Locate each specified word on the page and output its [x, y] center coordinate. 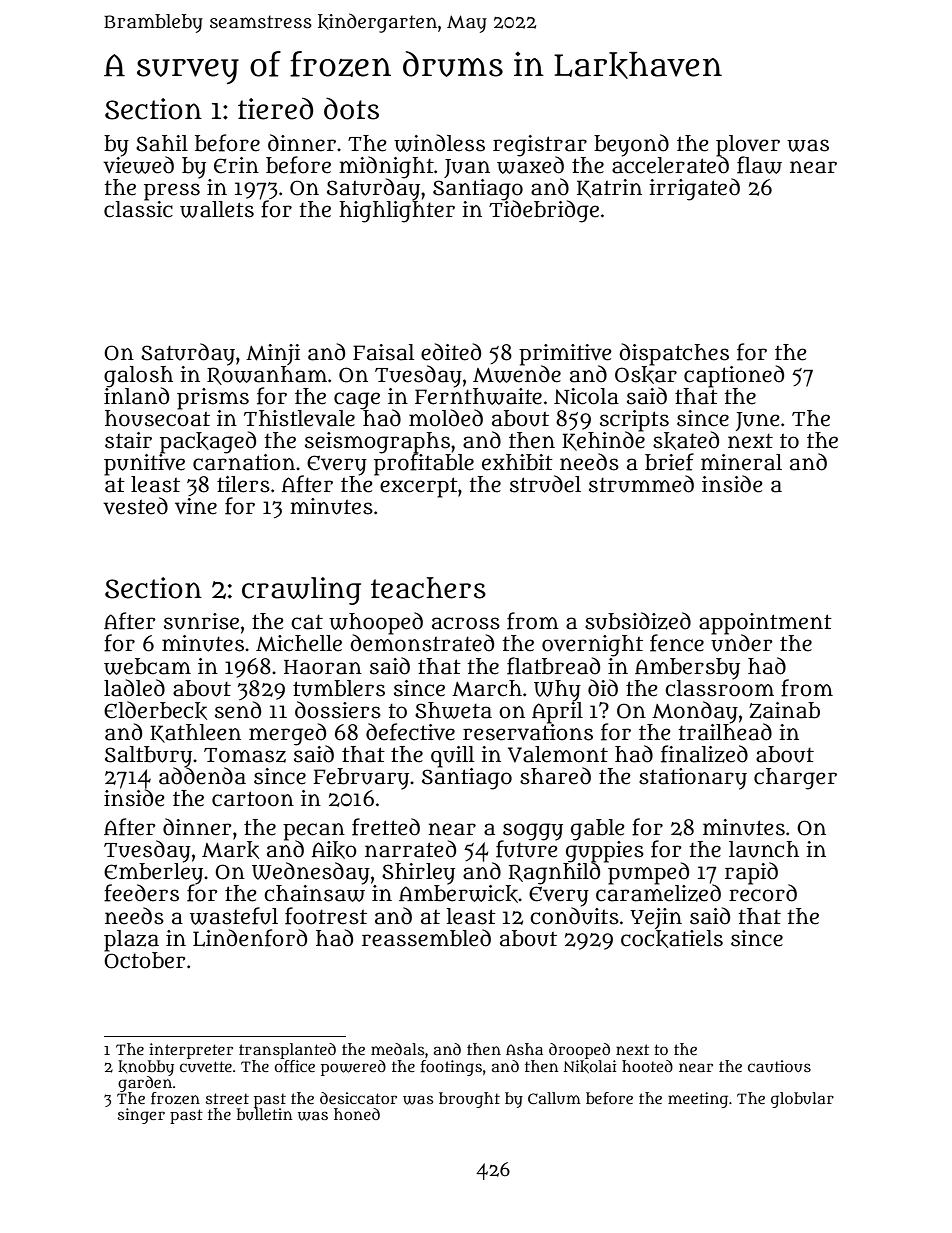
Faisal [383, 352]
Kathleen [195, 733]
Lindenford [250, 938]
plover [748, 145]
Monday [695, 712]
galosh [138, 376]
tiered [275, 109]
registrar [540, 145]
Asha [524, 1049]
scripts [634, 420]
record [763, 893]
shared [555, 776]
